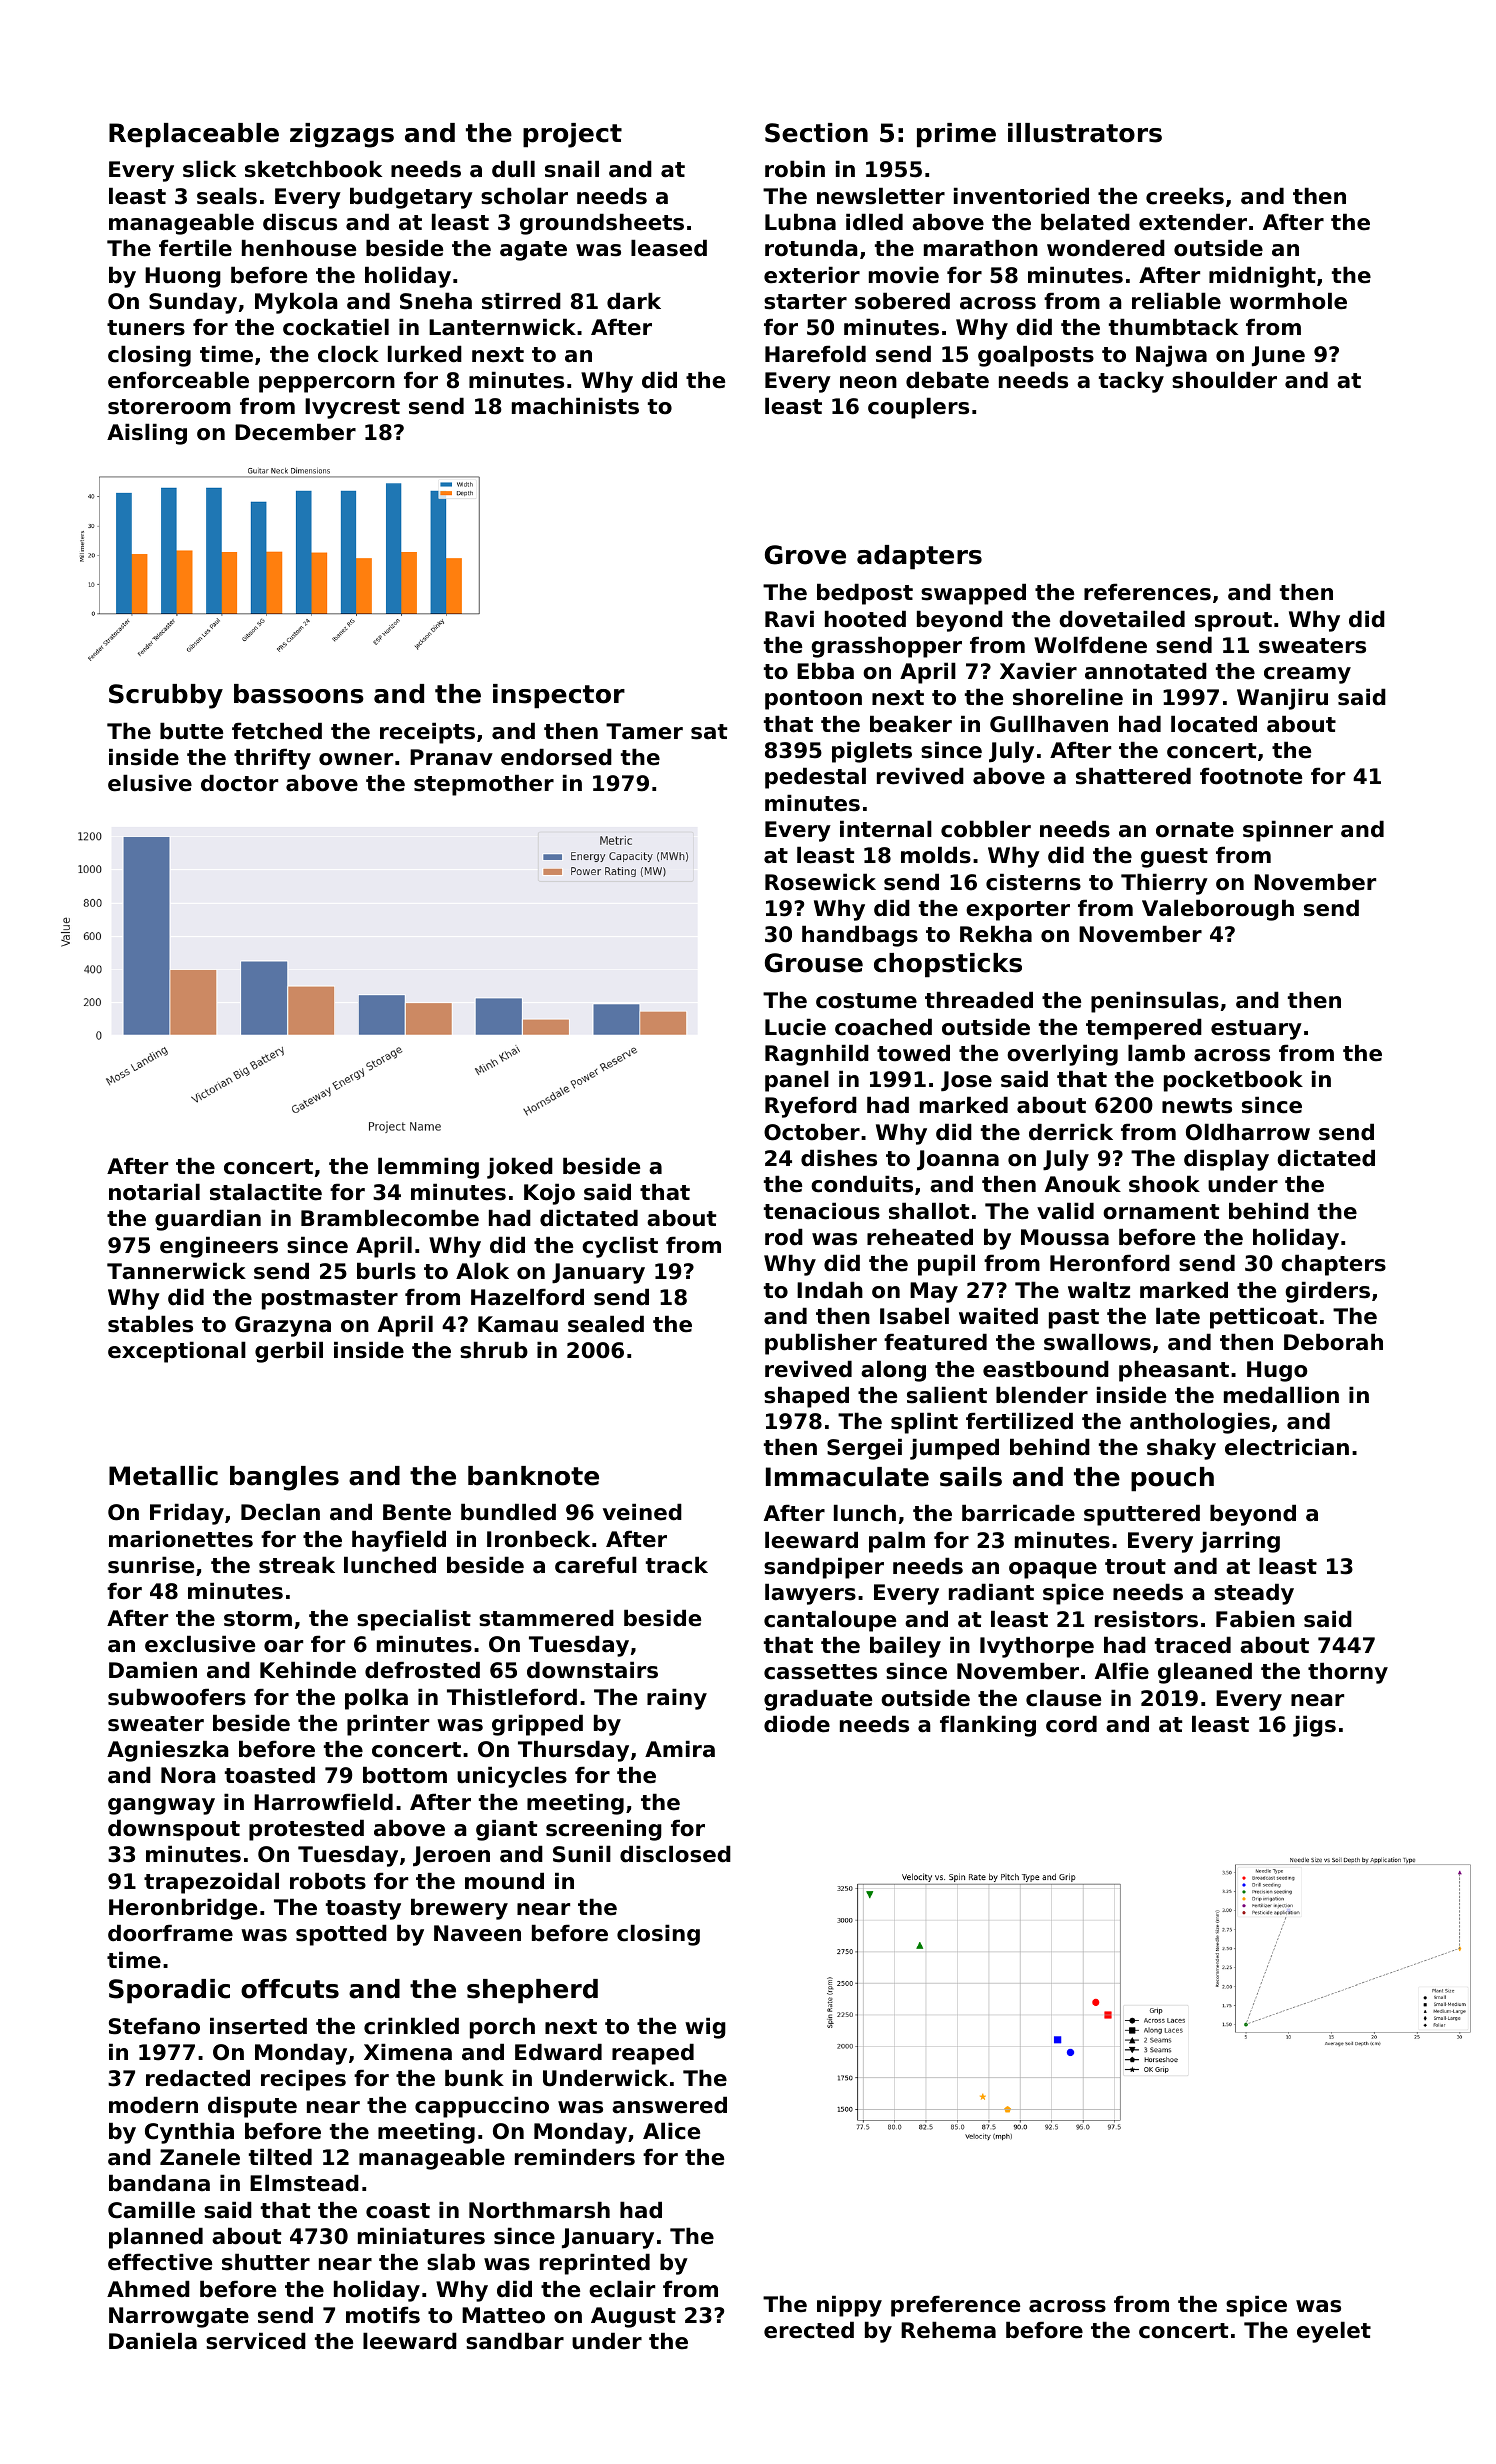 This screenshot has width=1496, height=2464. Describe the element at coordinates (166, 696) in the screenshot. I see `Scrubby` at that location.
